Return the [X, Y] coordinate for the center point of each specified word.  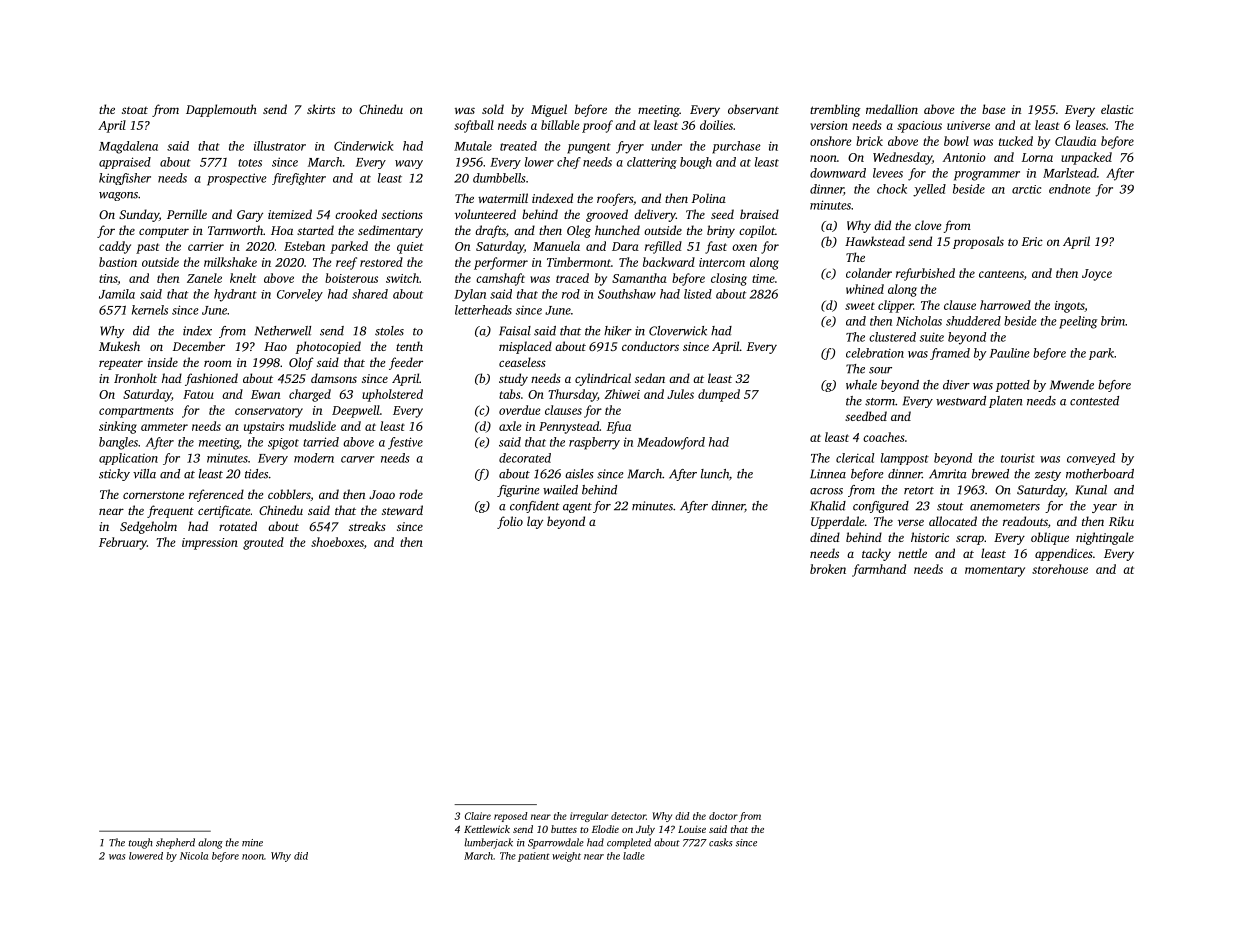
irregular [589, 817]
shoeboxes [337, 542]
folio [510, 522]
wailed [560, 490]
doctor [723, 816]
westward [961, 401]
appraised [125, 163]
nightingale [1105, 538]
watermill [503, 198]
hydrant [235, 295]
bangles [118, 443]
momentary [995, 571]
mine [252, 843]
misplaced [525, 347]
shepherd [175, 843]
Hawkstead [875, 241]
